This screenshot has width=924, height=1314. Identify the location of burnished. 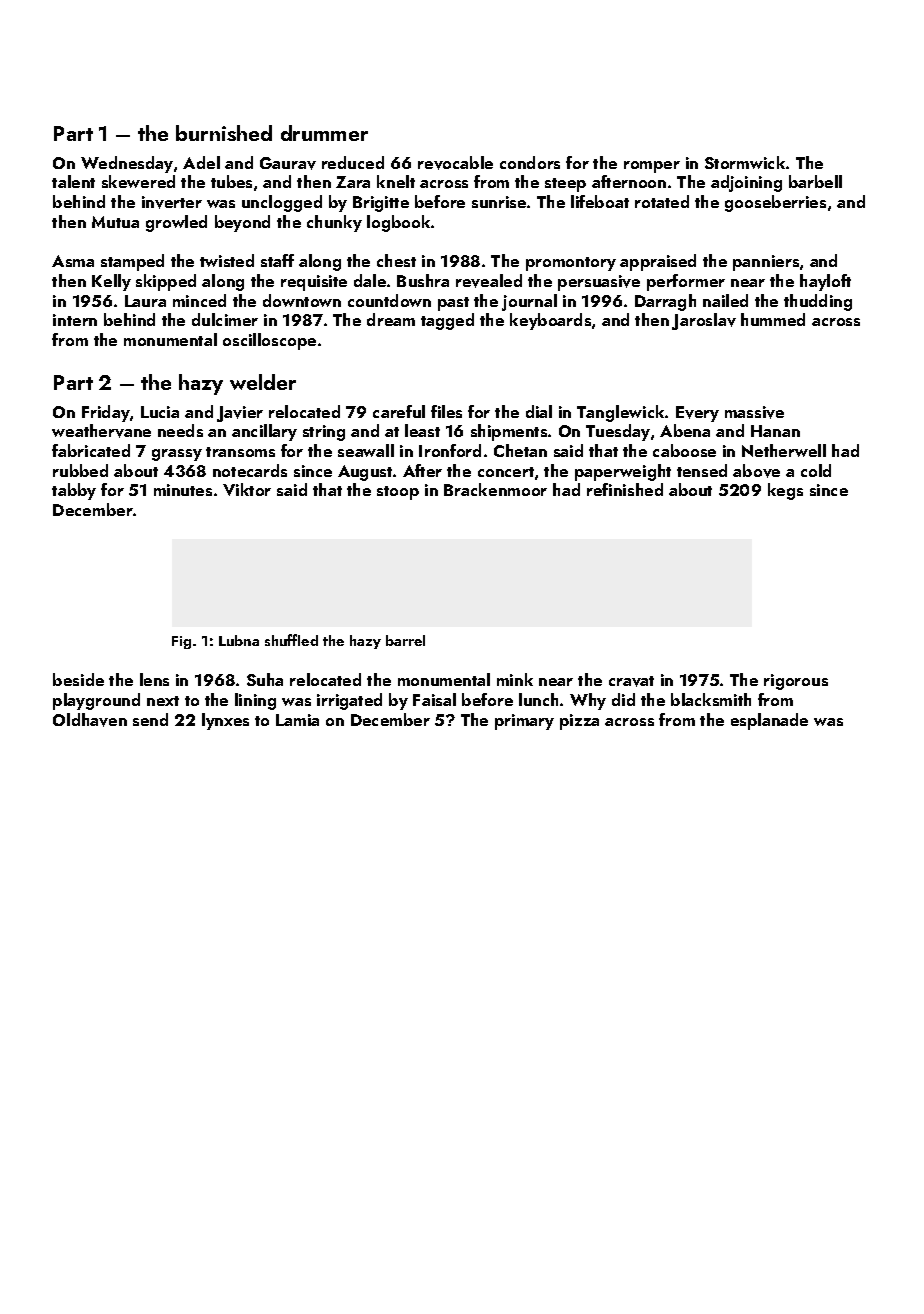
(224, 133).
